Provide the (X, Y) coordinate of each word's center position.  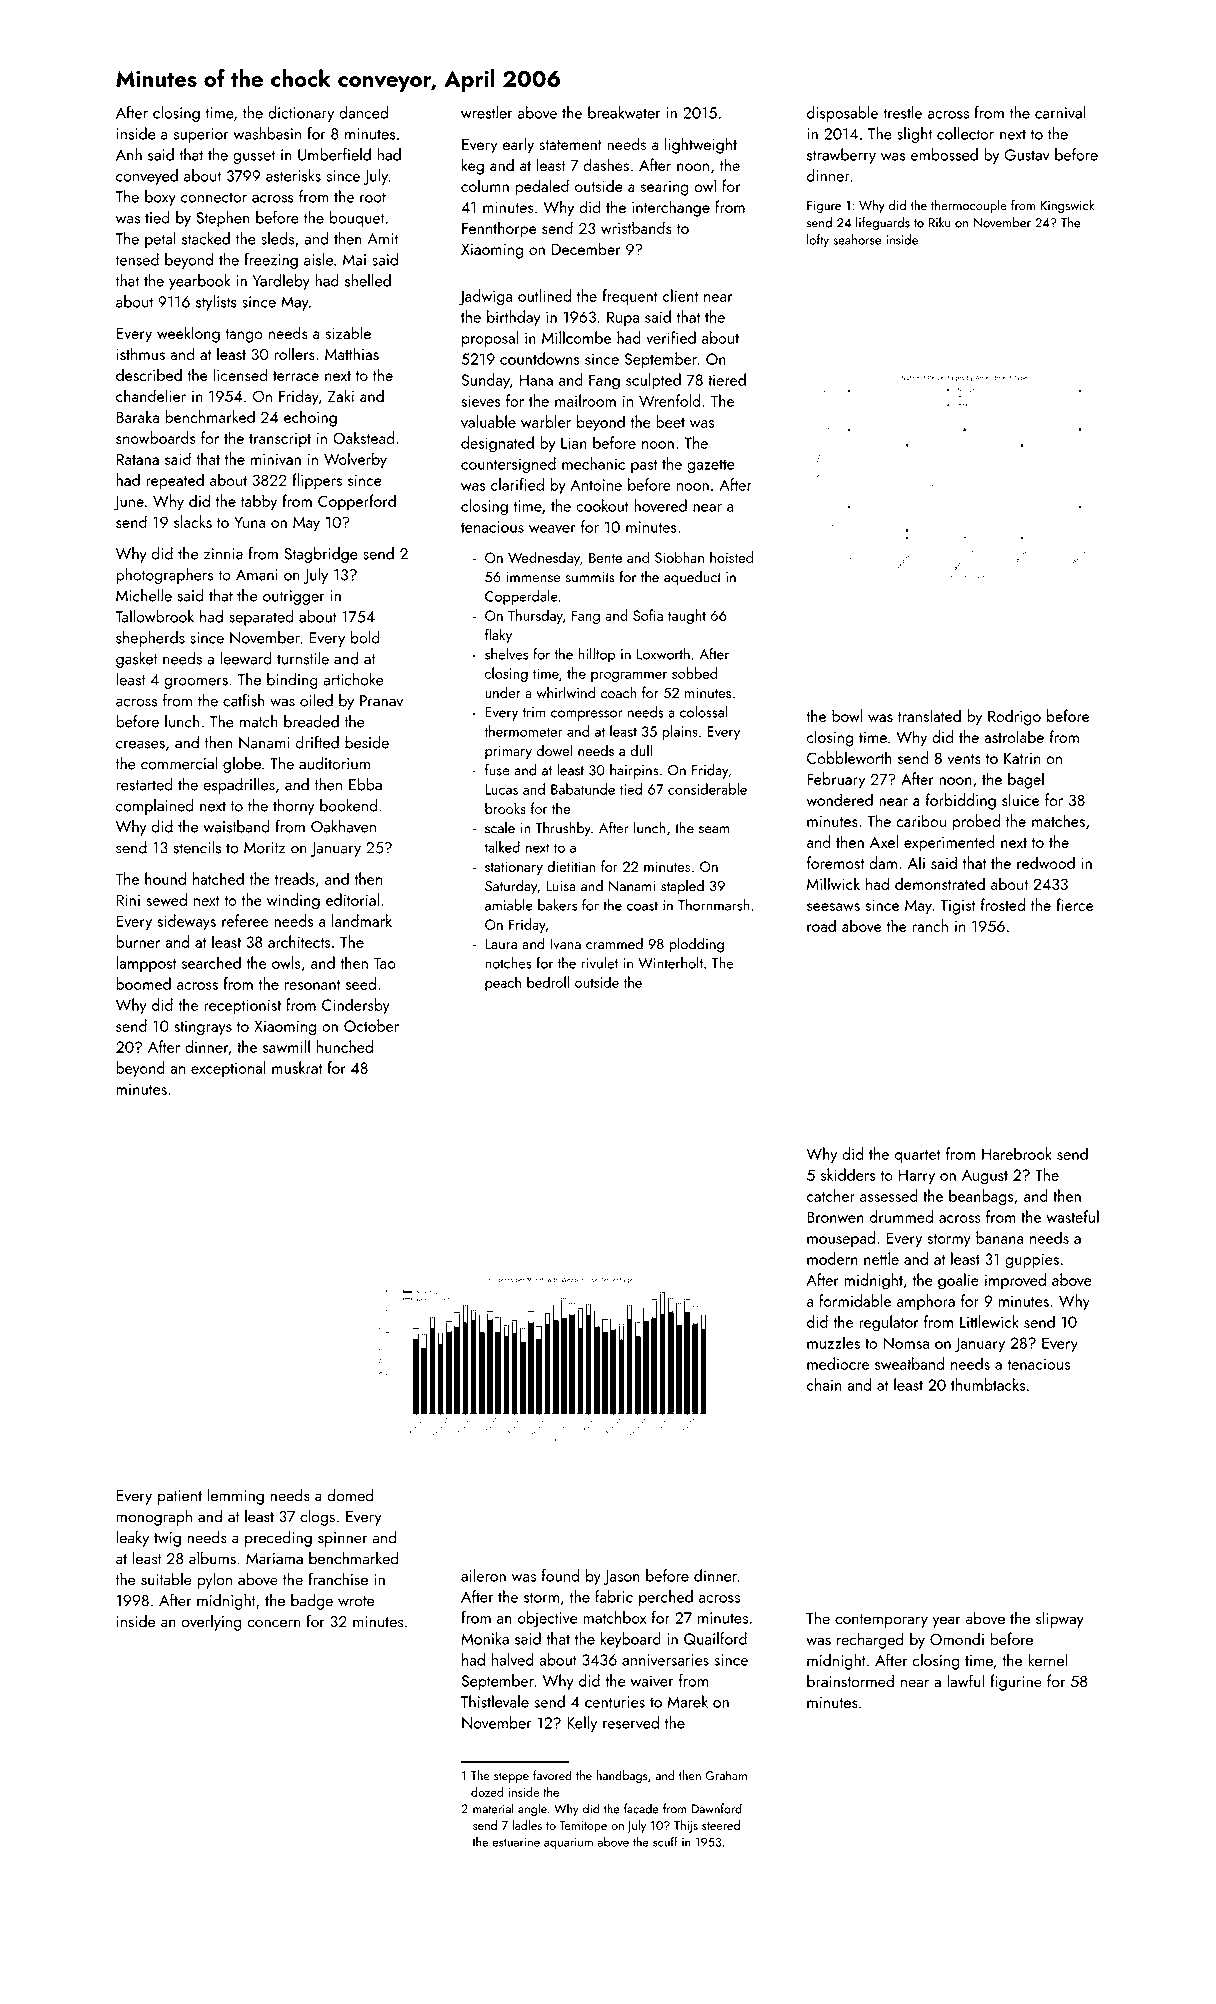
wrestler (487, 112)
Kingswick (1067, 206)
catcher (831, 1195)
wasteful (1072, 1216)
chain (824, 1384)
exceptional (228, 1069)
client (680, 295)
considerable (707, 789)
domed (350, 1495)
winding (293, 901)
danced (363, 112)
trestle (902, 112)
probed (976, 822)
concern (273, 1623)
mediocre (838, 1363)
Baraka (138, 416)
